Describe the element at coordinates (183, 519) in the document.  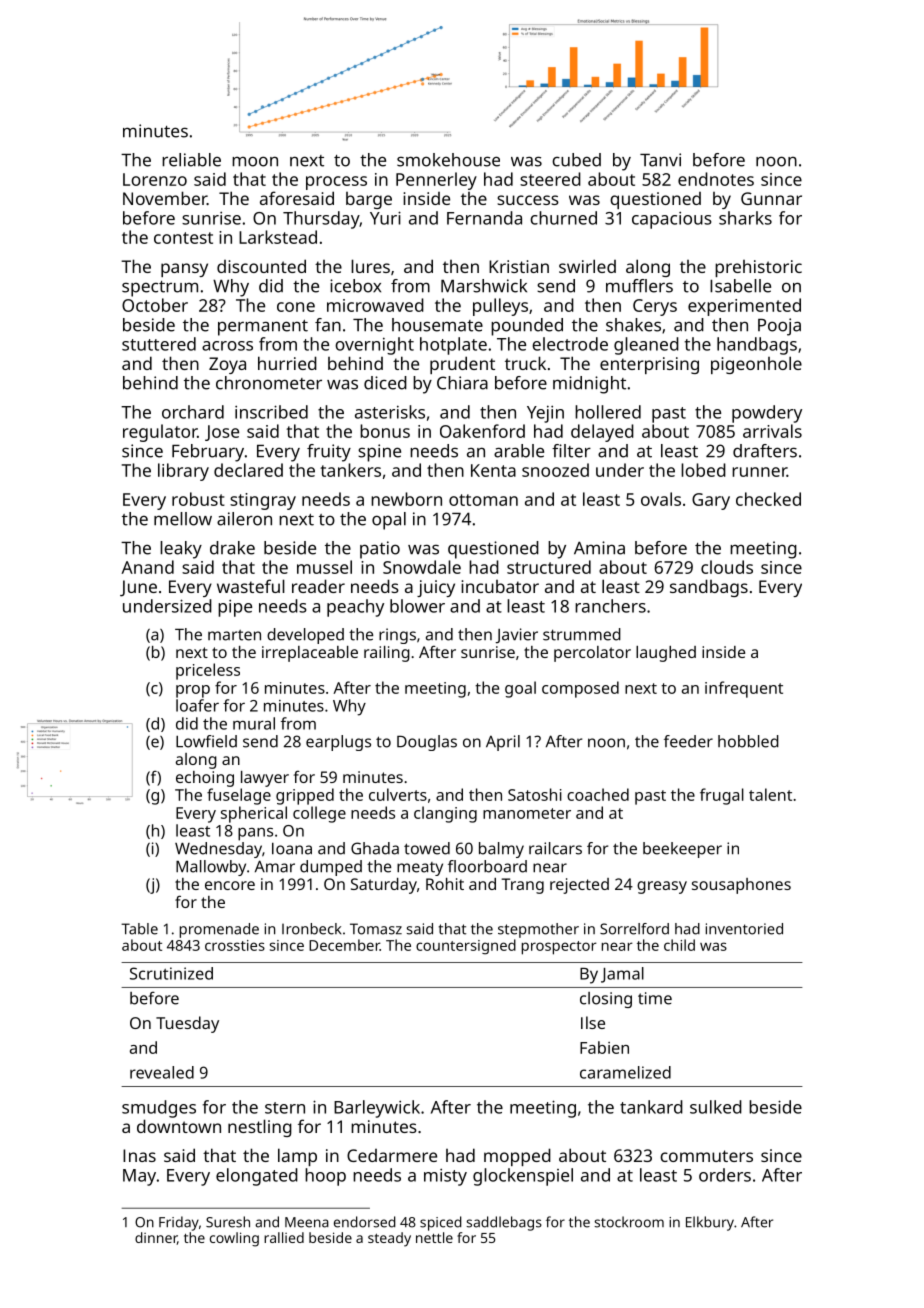
I see `mellow` at that location.
